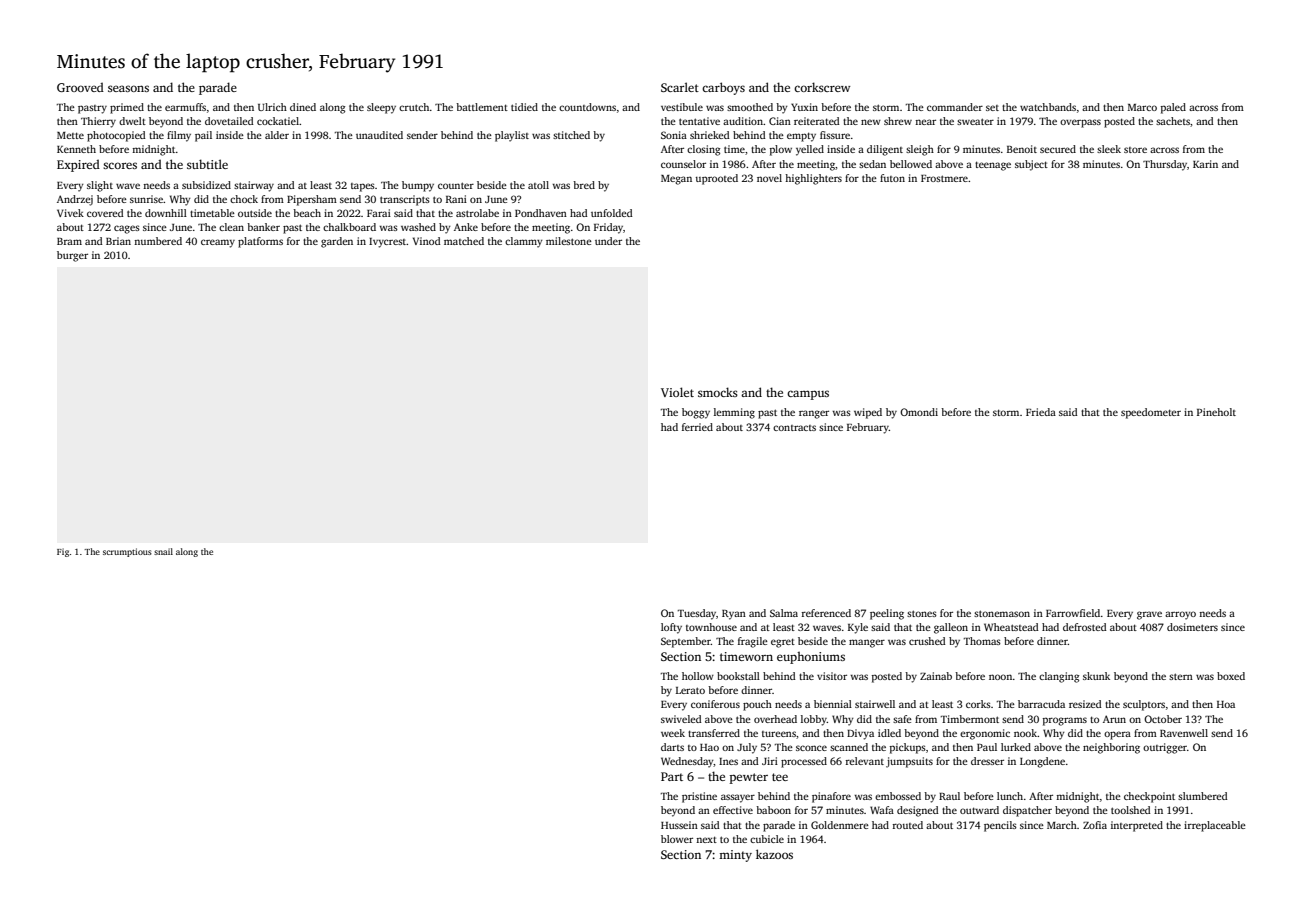  Describe the element at coordinates (80, 87) in the screenshot. I see `Grooved` at that location.
